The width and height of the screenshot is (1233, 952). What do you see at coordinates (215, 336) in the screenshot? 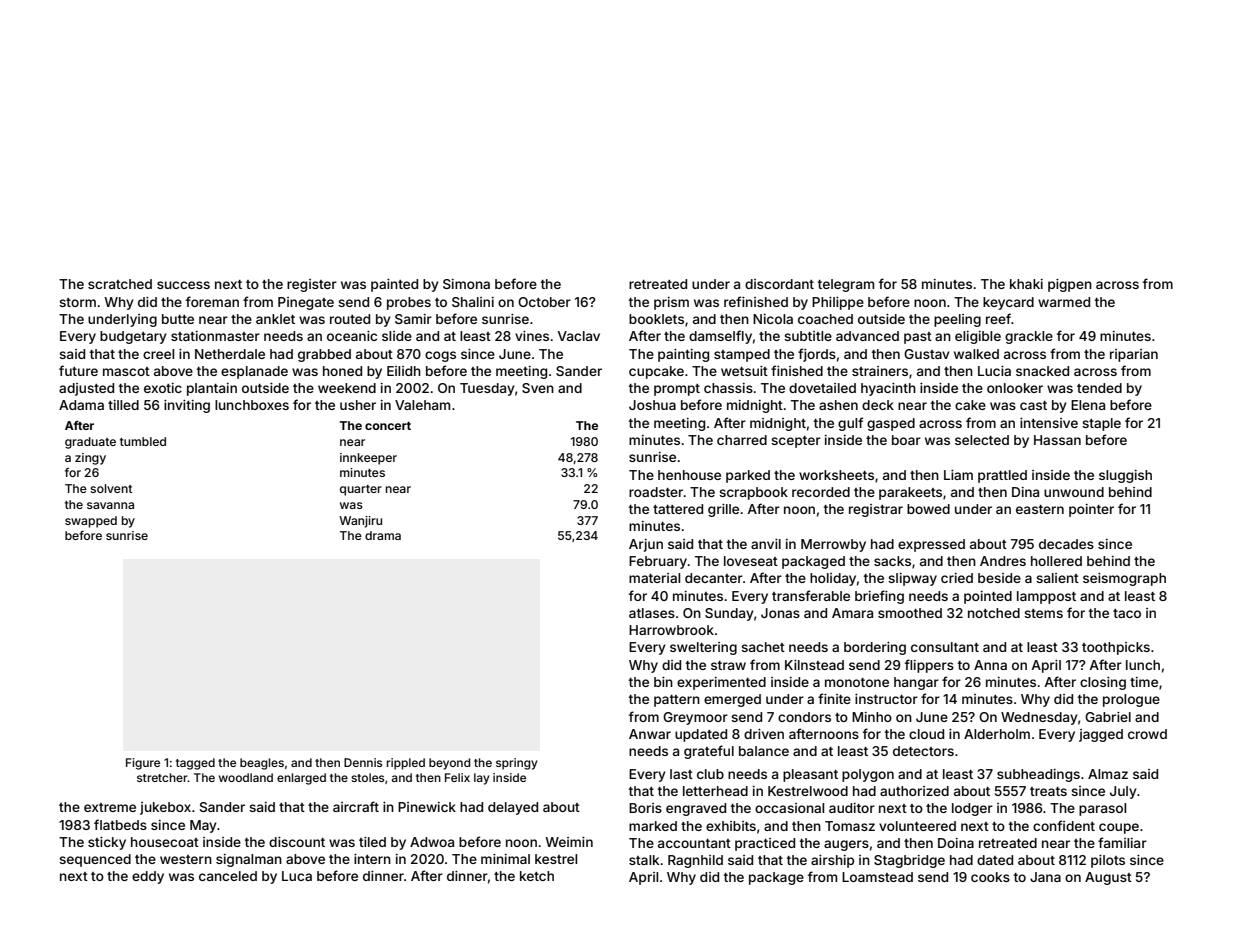
I see `stationmaster` at bounding box center [215, 336].
